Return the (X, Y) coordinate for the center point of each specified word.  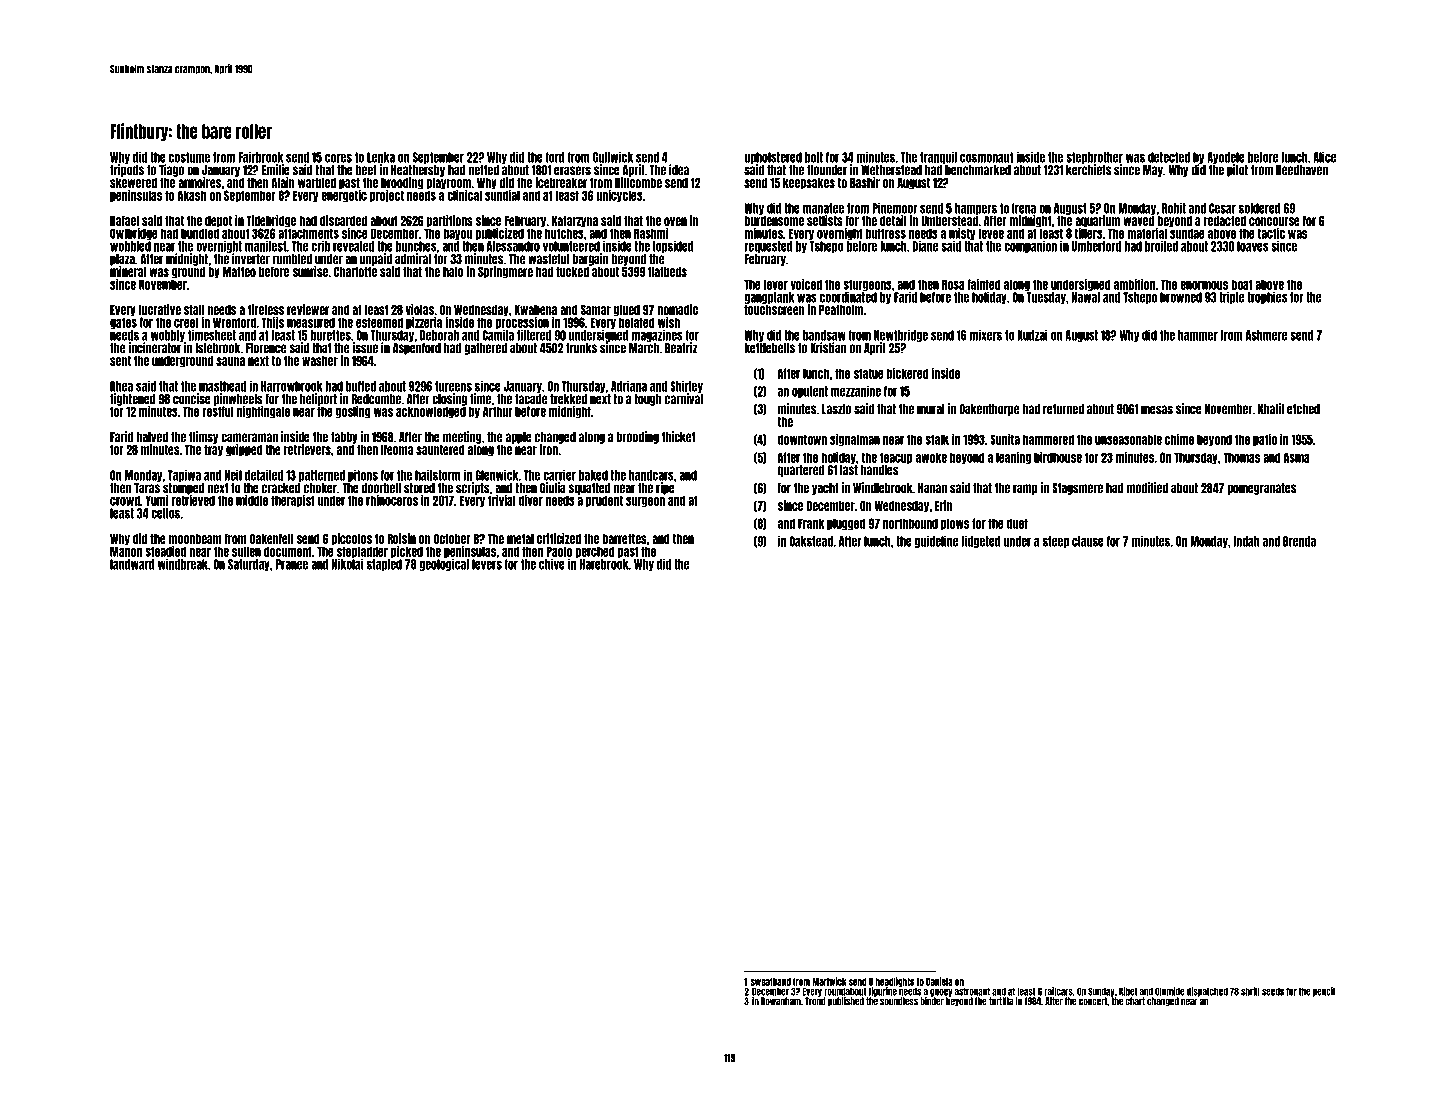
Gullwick (613, 157)
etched (1303, 409)
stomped (184, 489)
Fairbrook (260, 157)
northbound (910, 523)
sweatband (770, 982)
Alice (1324, 157)
